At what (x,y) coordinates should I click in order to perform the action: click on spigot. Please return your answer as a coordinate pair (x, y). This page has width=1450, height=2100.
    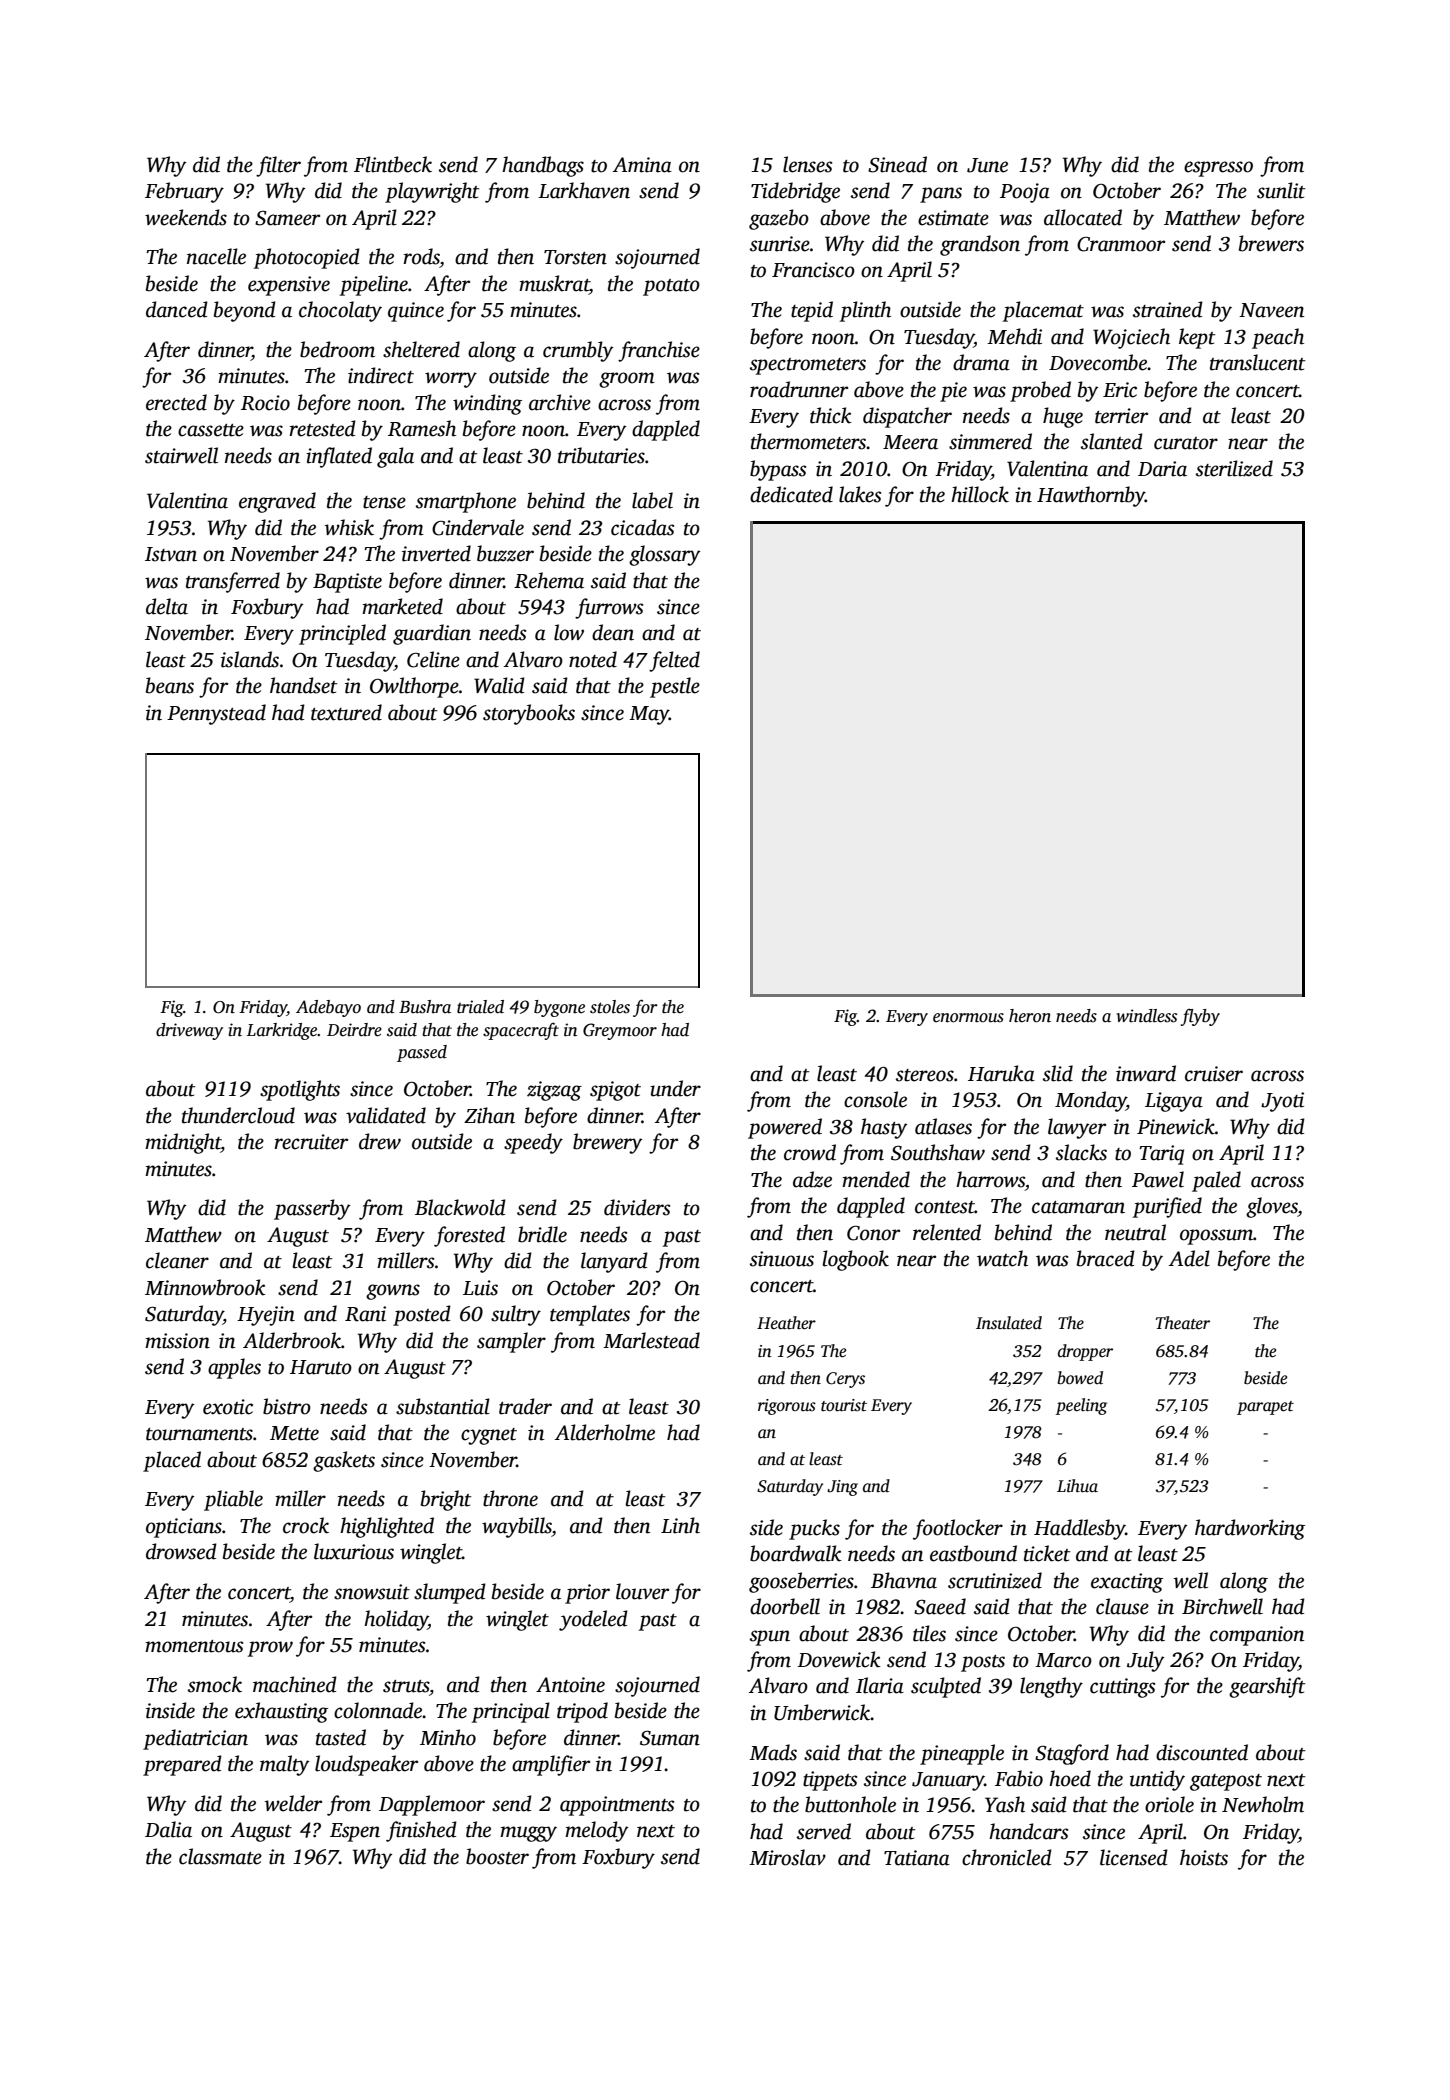
    Looking at the image, I should click on (615, 1091).
